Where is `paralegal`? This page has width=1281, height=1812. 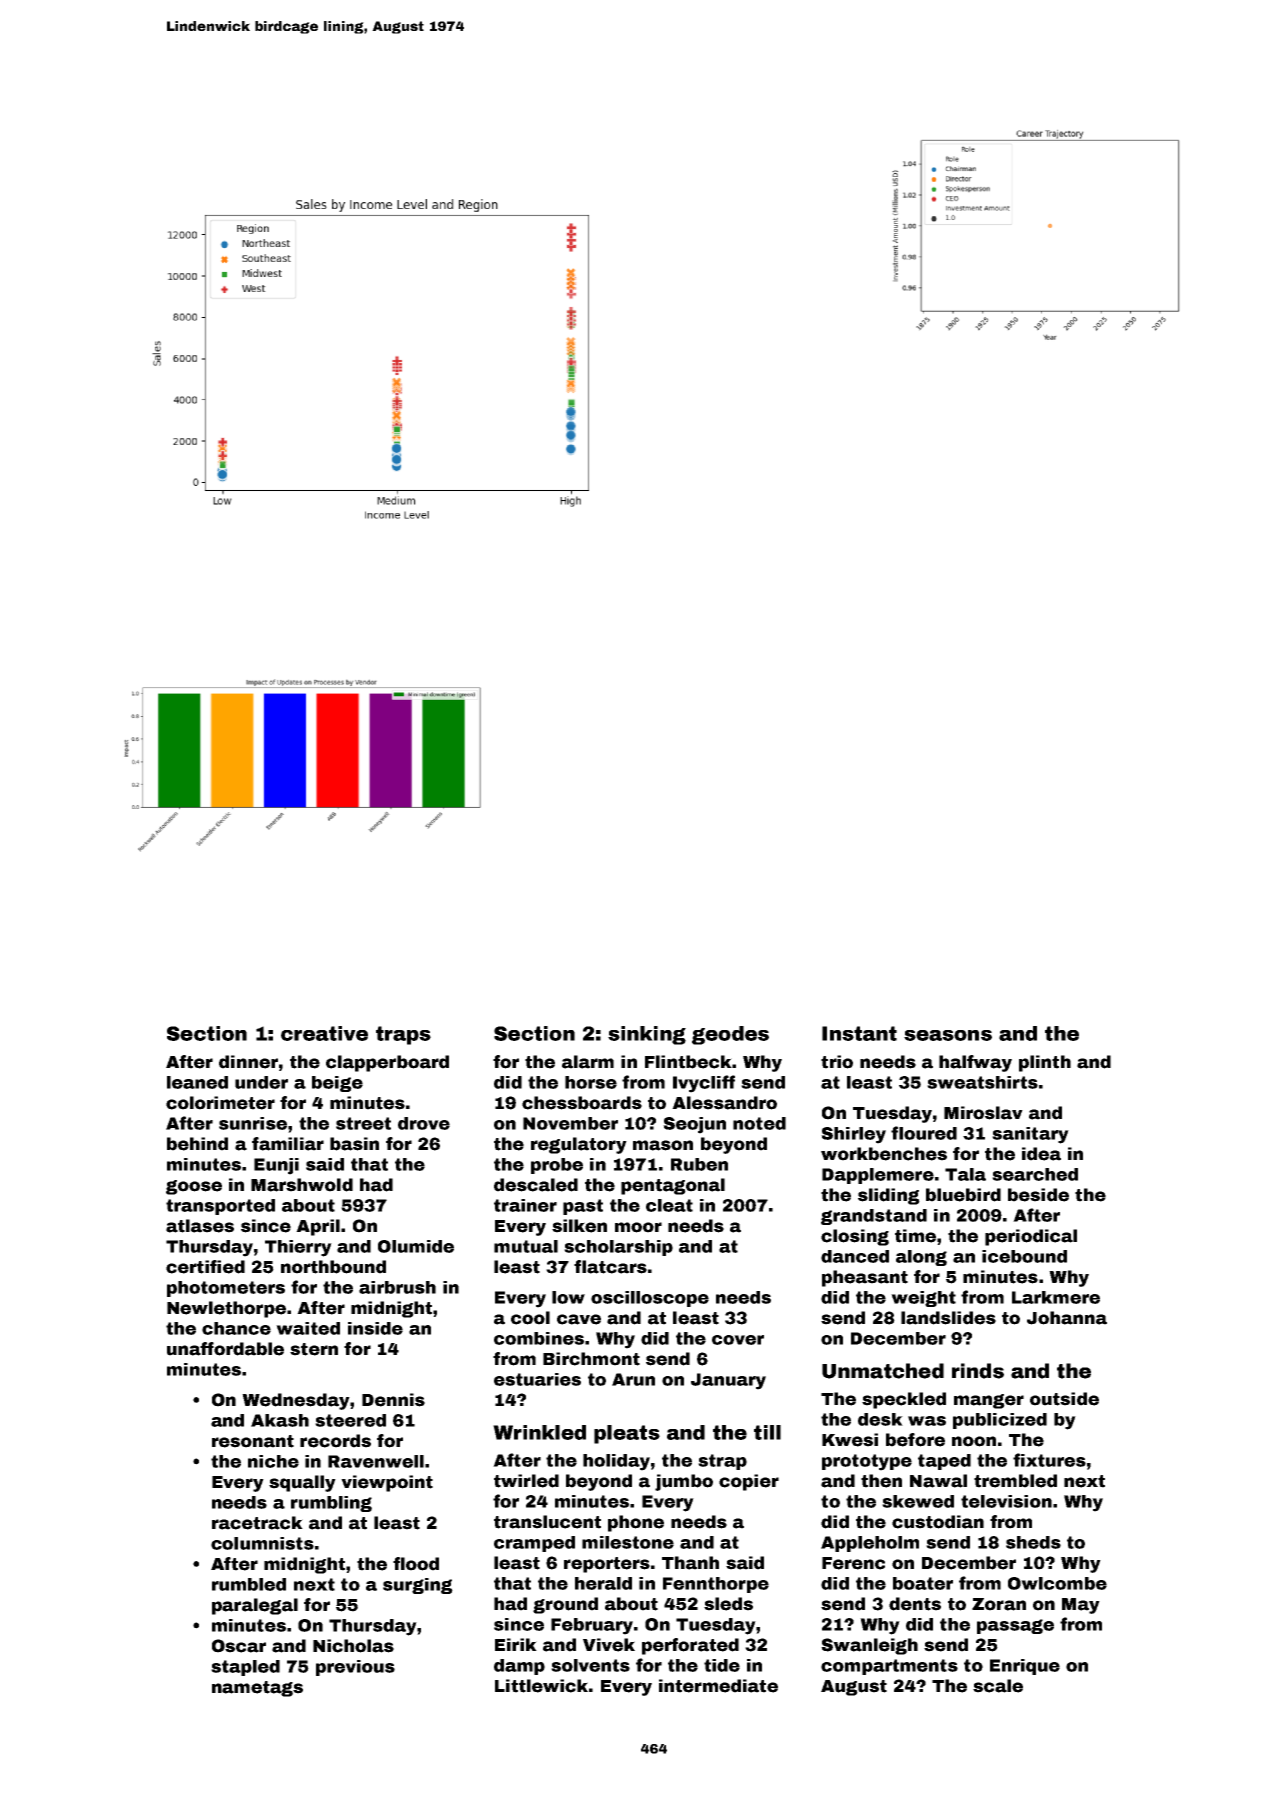 paralegal is located at coordinates (255, 1606).
